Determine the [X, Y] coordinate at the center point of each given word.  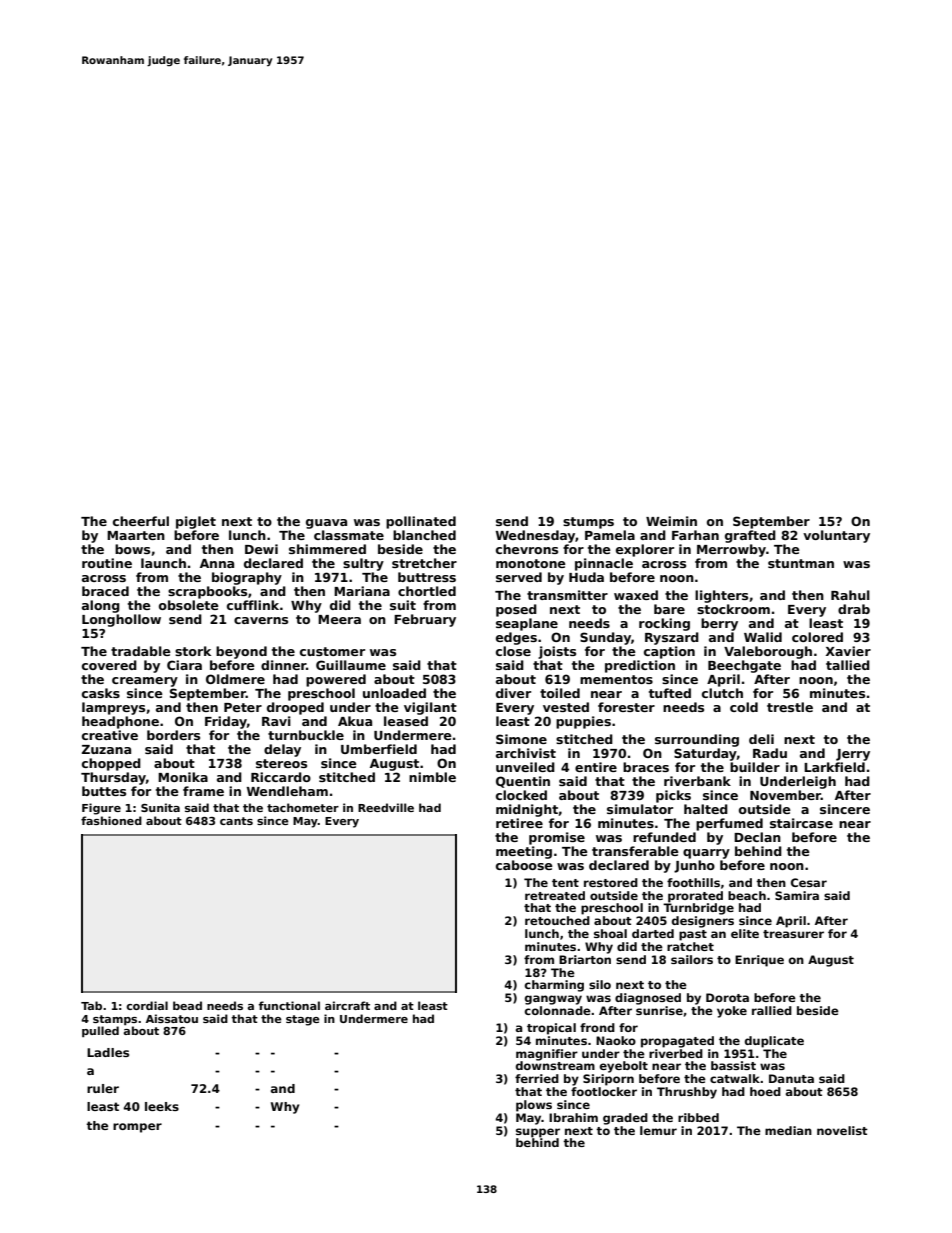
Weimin [671, 521]
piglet [196, 522]
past [693, 935]
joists [557, 652]
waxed [636, 595]
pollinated [421, 522]
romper [137, 1128]
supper [538, 1133]
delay [282, 750]
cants [236, 821]
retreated [555, 895]
